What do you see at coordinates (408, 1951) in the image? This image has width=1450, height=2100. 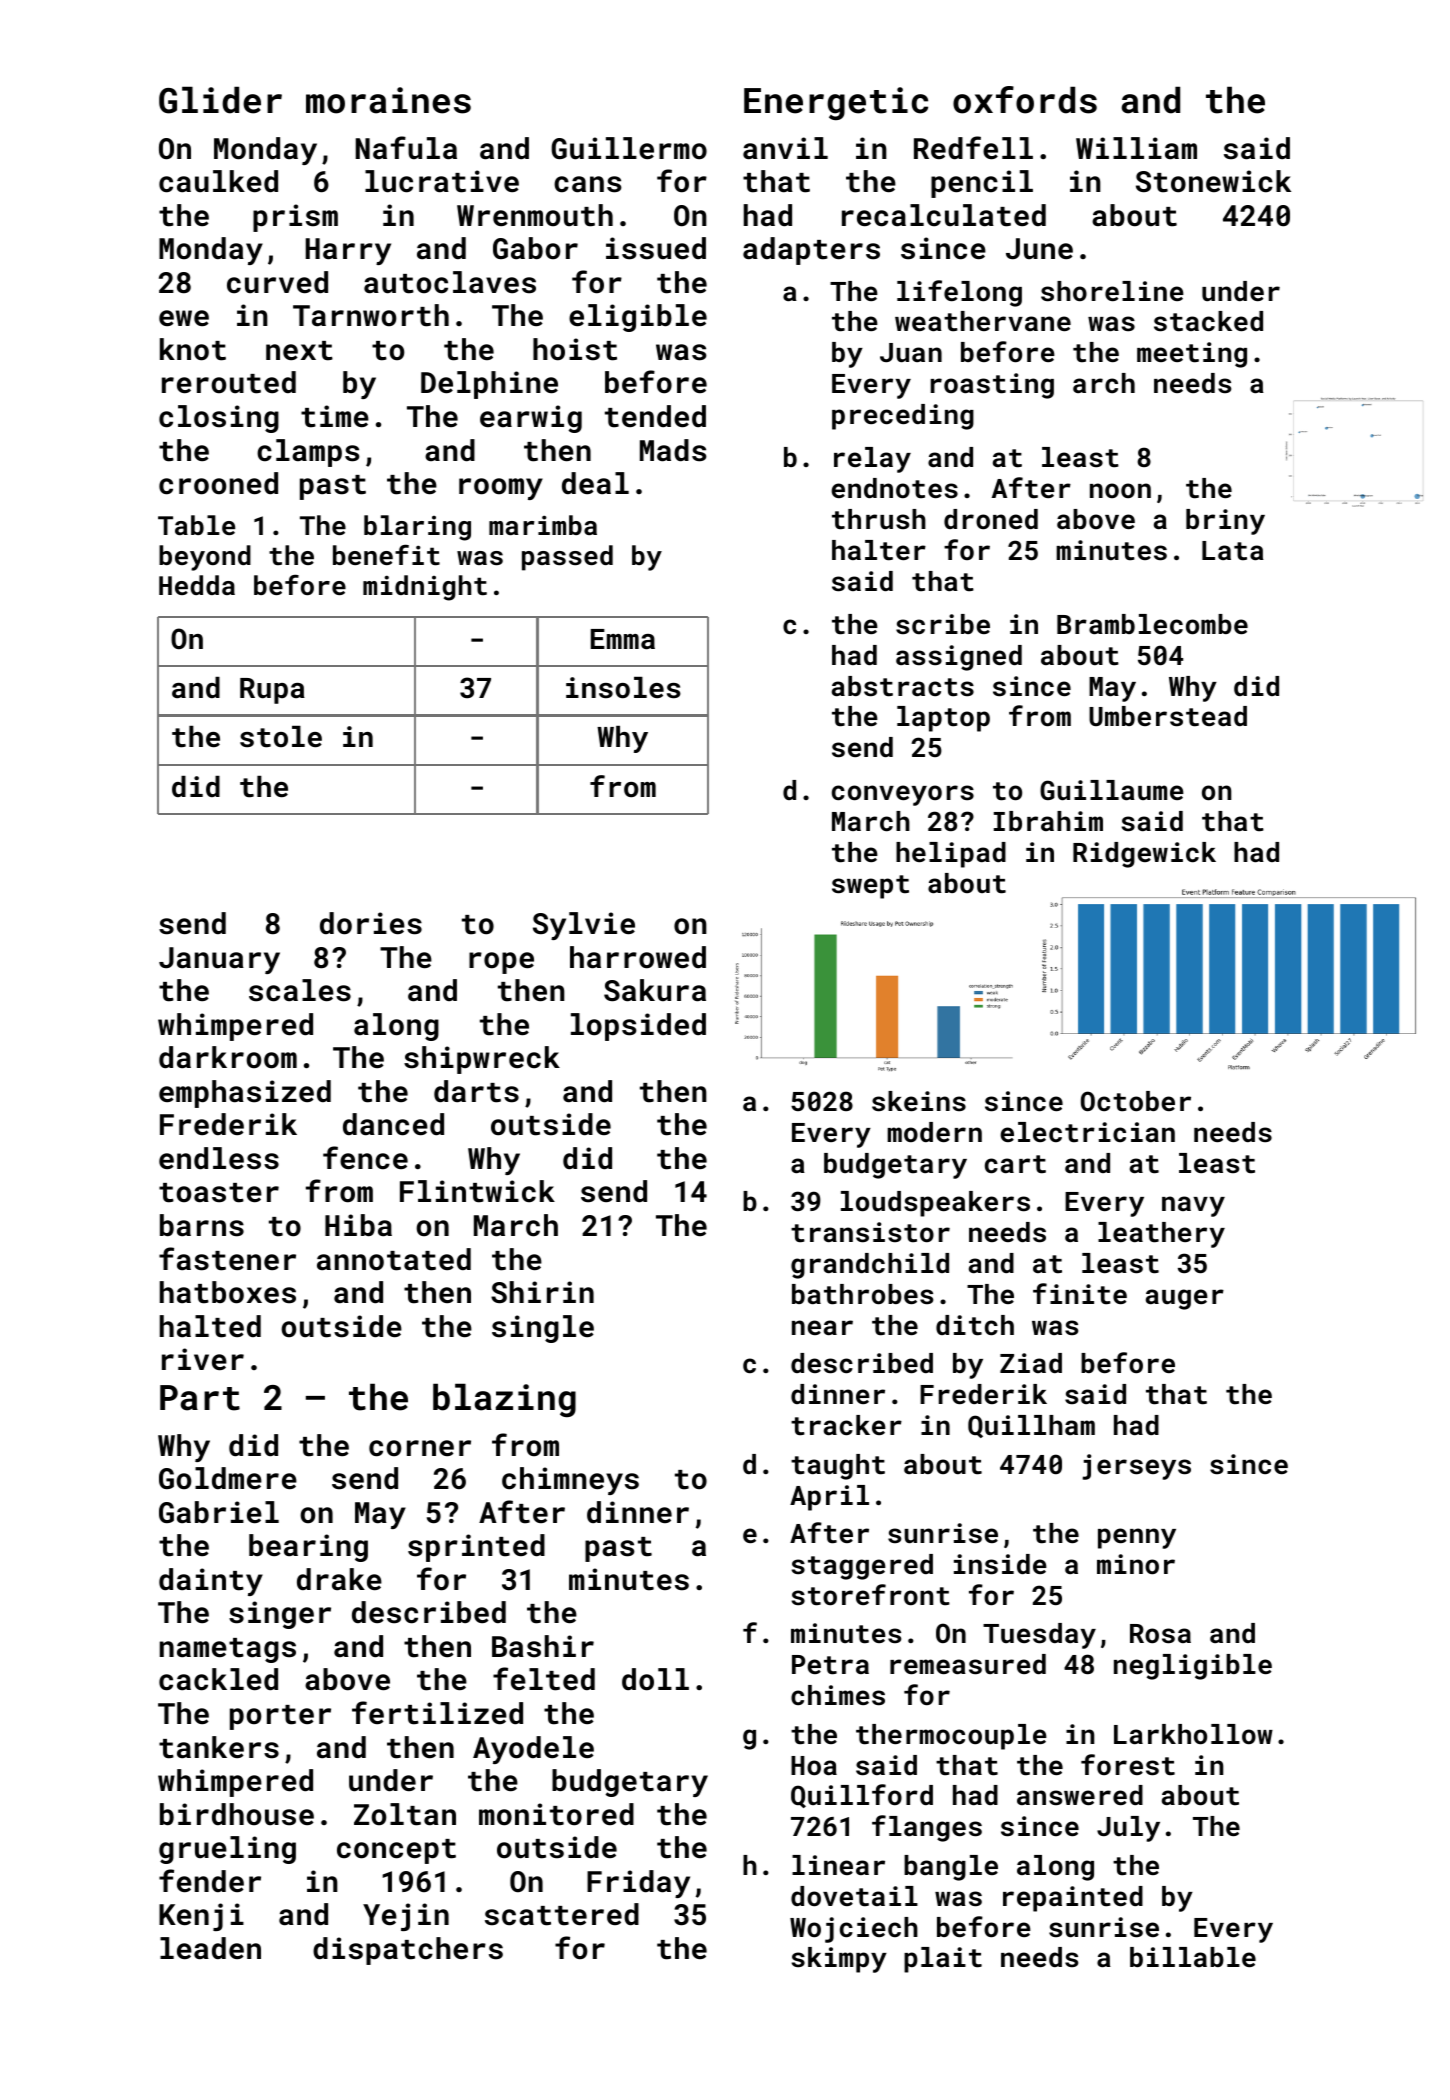 I see `dispatchers` at bounding box center [408, 1951].
